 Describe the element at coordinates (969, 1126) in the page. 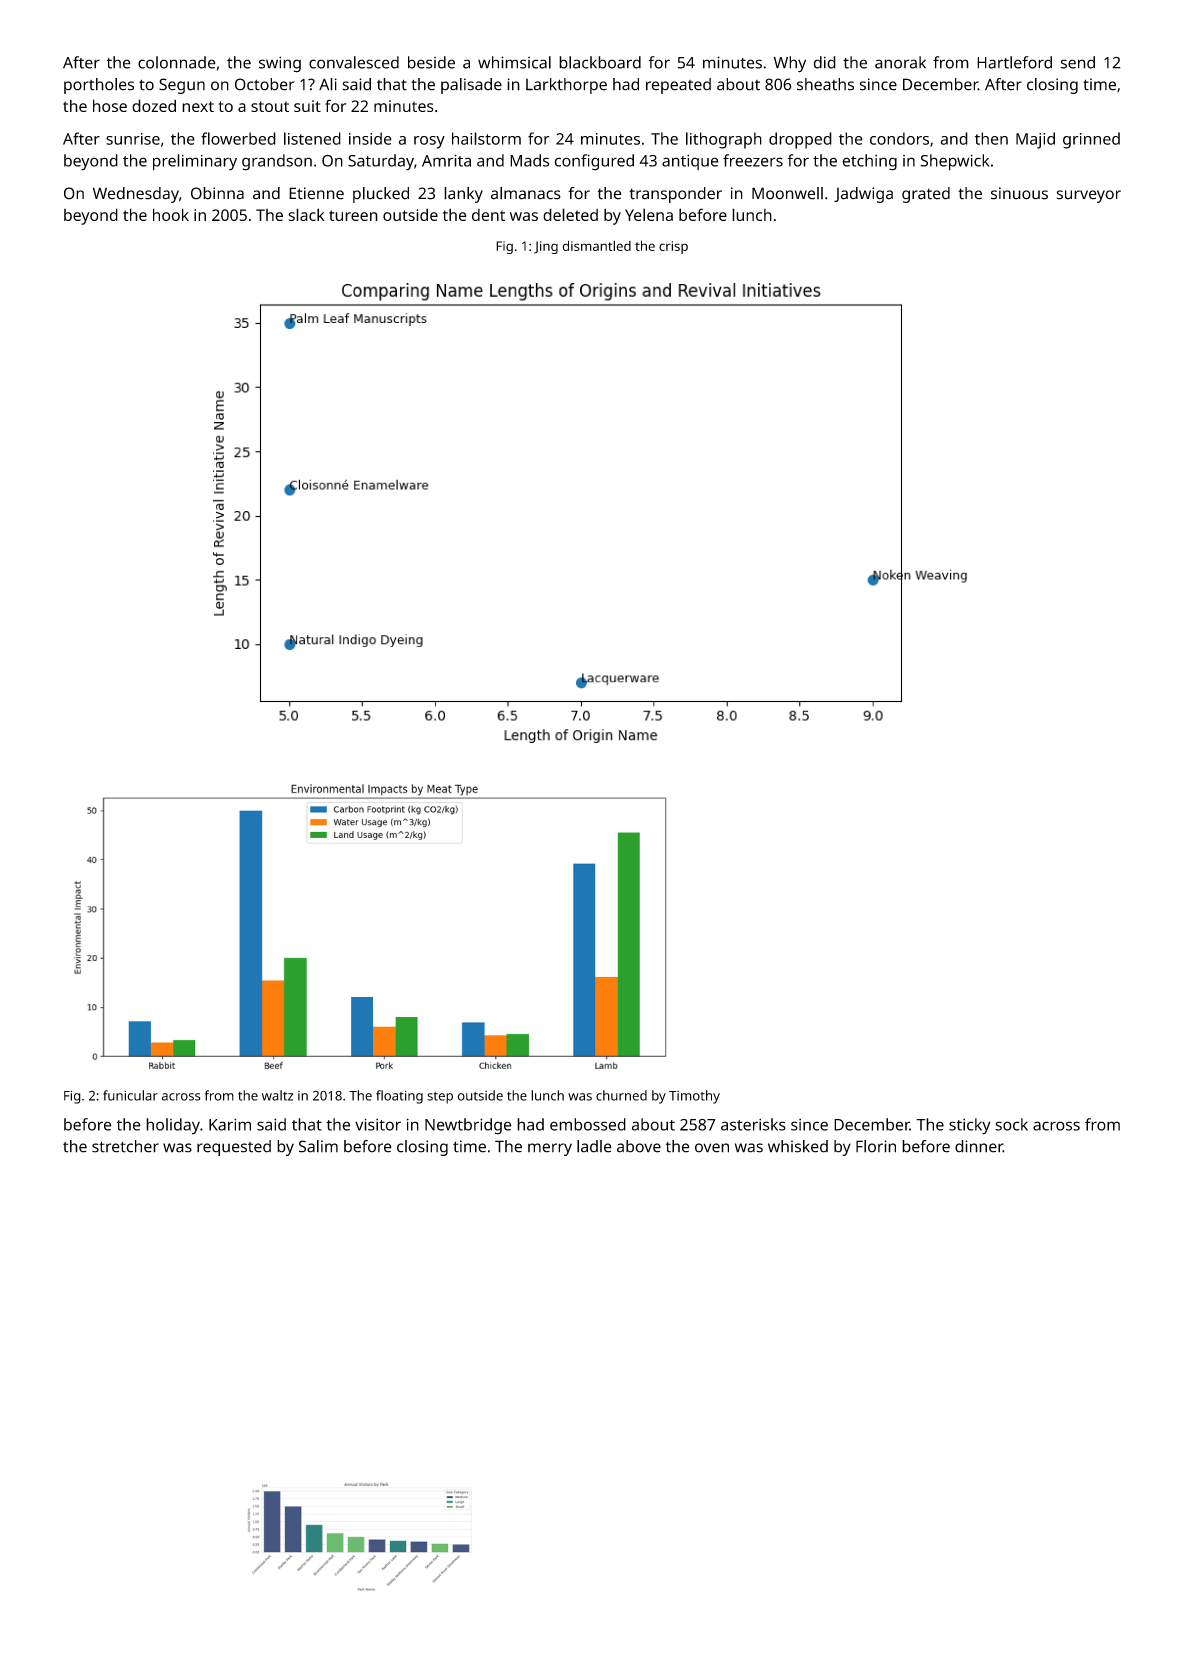

I see `sticky` at that location.
